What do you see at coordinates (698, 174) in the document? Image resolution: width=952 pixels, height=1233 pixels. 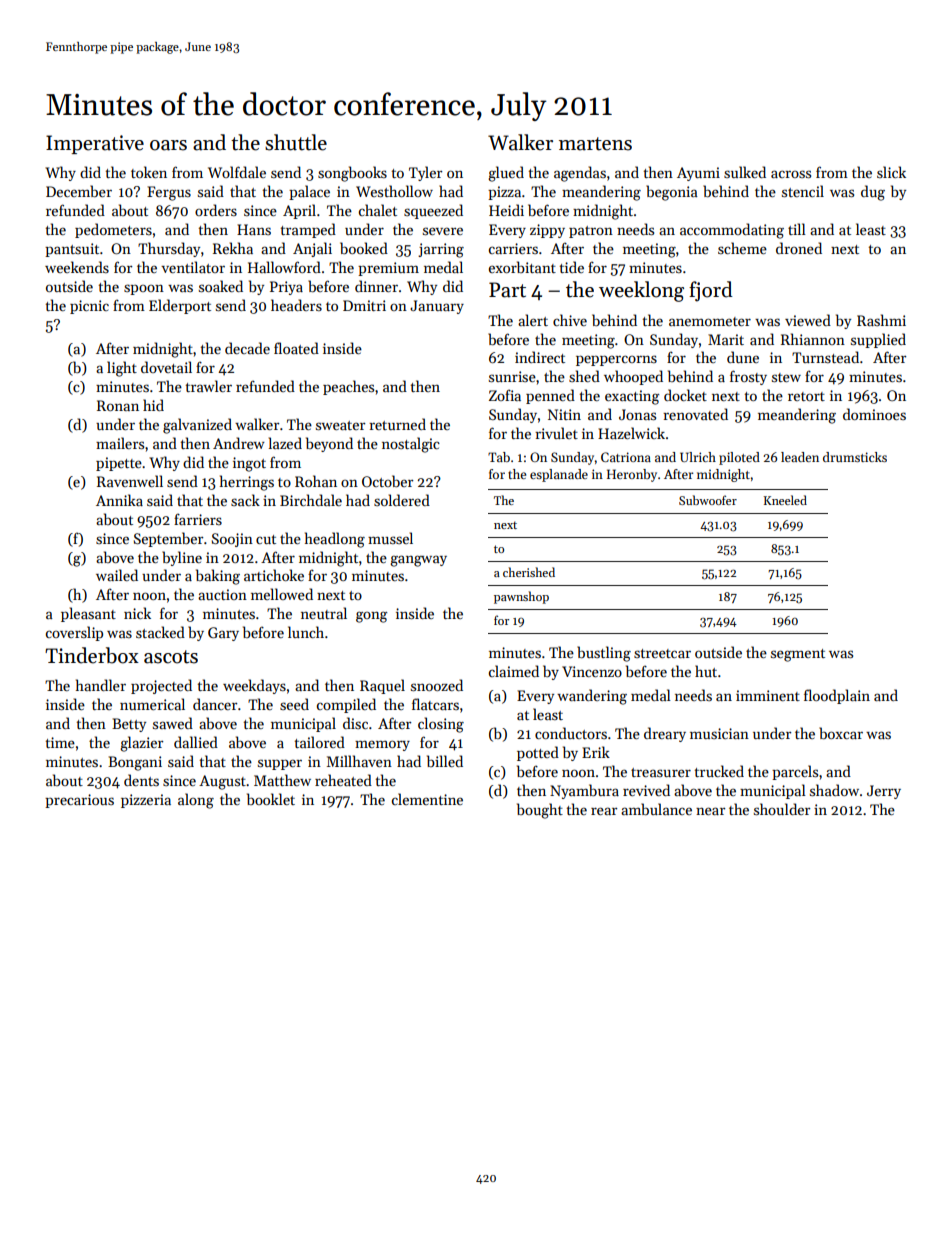 I see `Ayumi` at bounding box center [698, 174].
